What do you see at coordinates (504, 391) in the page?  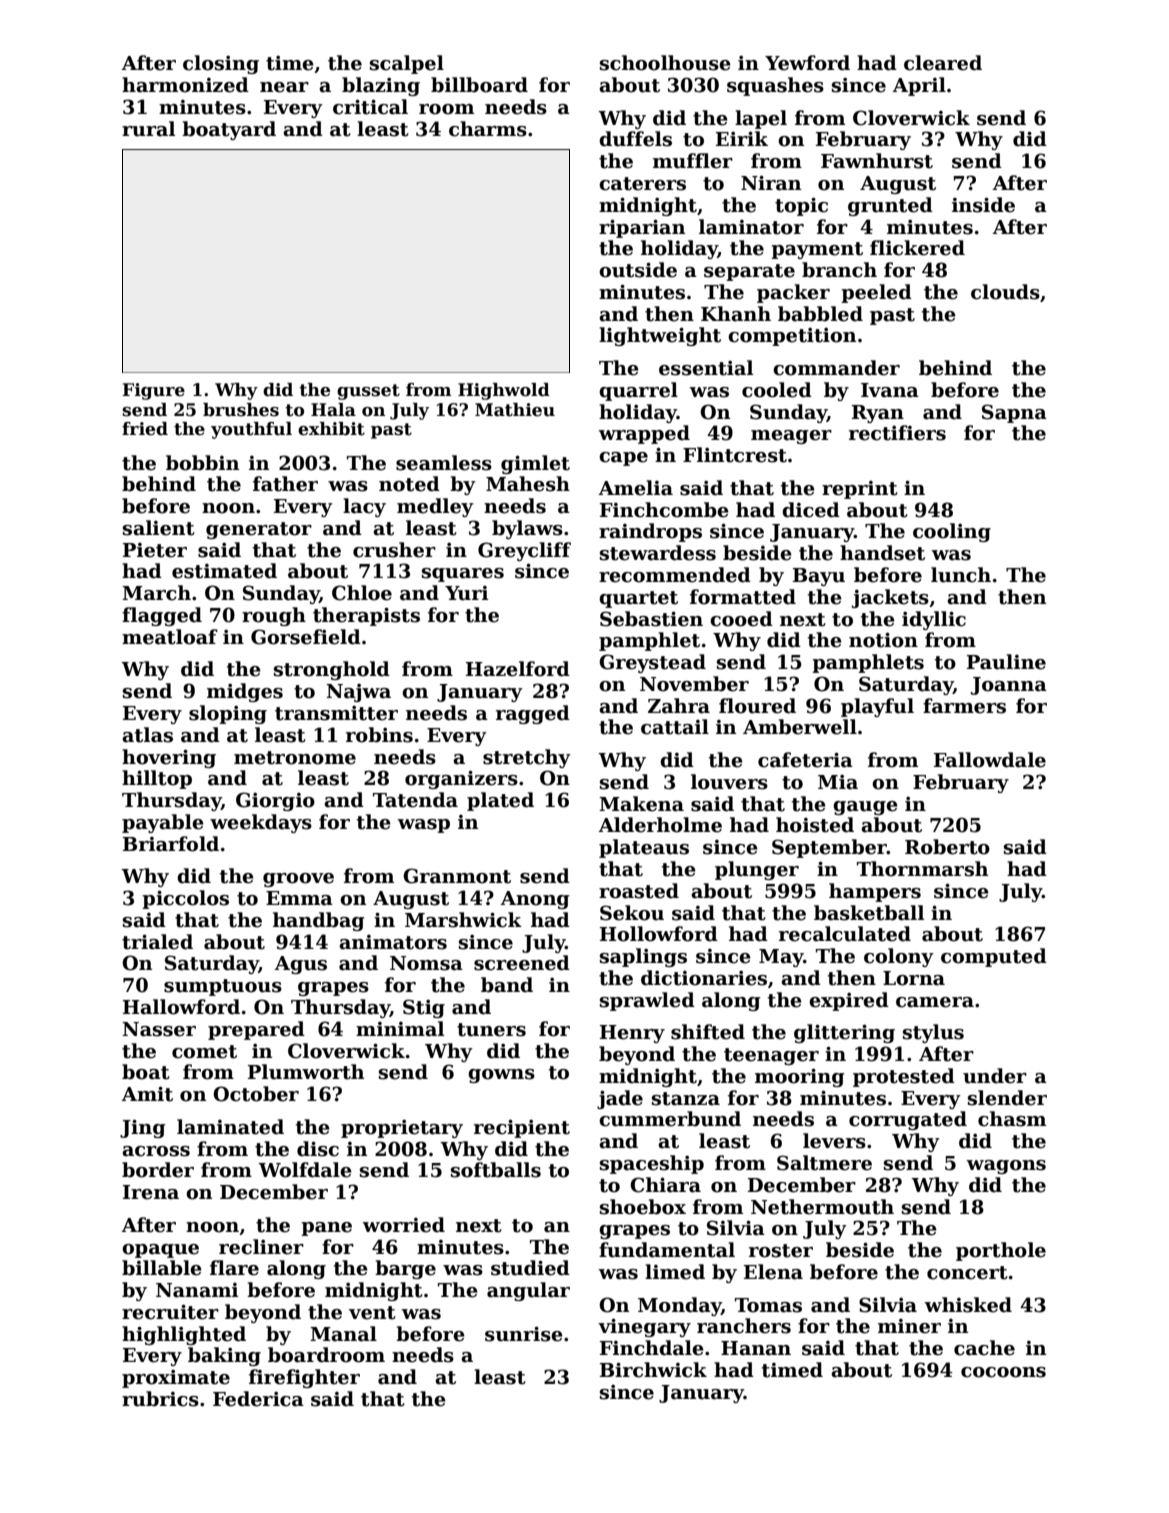 I see `Highwold` at bounding box center [504, 391].
